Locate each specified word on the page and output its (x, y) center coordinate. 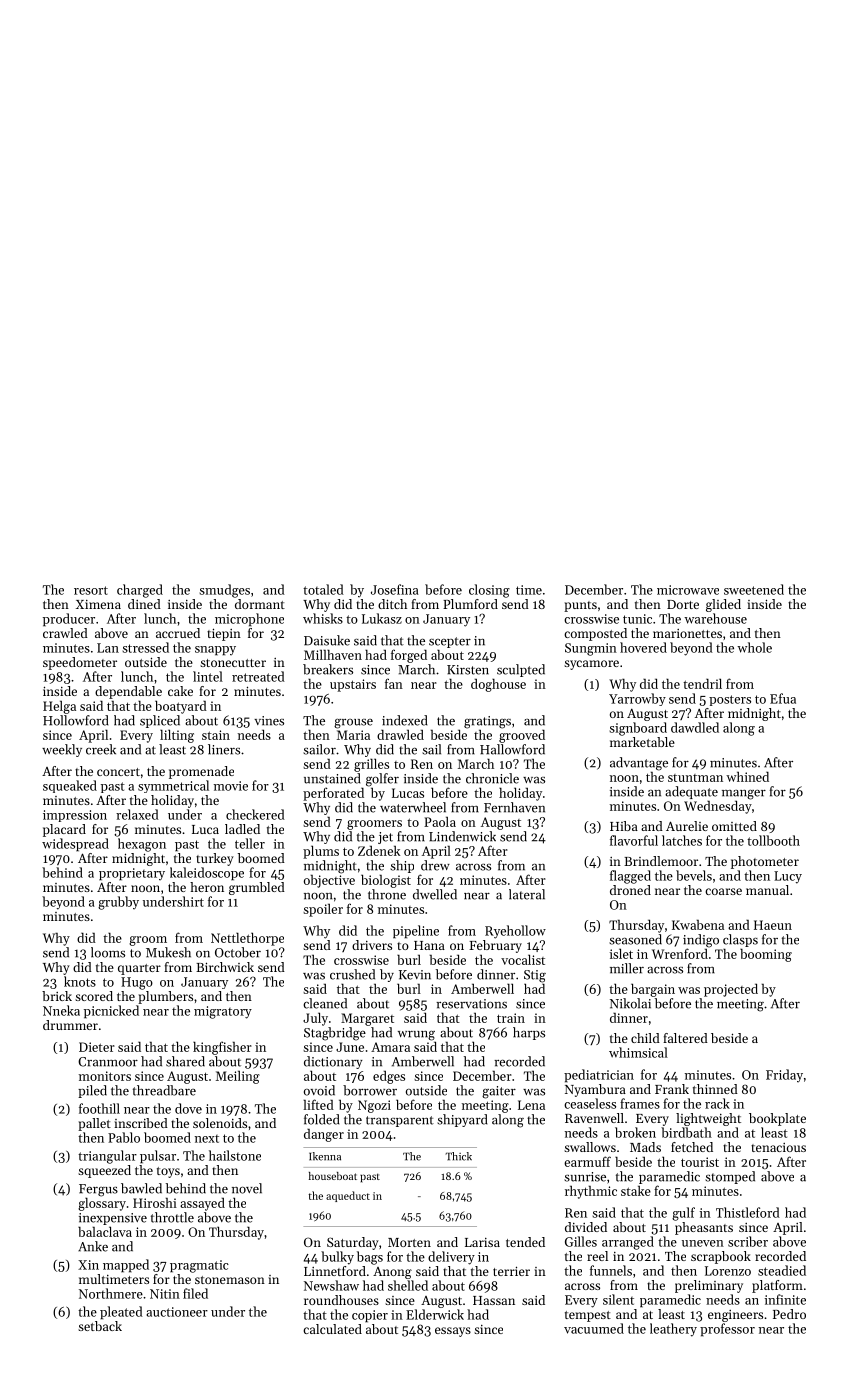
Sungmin (591, 649)
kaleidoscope (207, 874)
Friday (784, 1076)
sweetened (754, 589)
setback (100, 1326)
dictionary (333, 1062)
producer (69, 620)
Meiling (238, 1077)
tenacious (778, 1147)
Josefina (395, 589)
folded (321, 1119)
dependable (128, 692)
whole (754, 647)
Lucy (788, 877)
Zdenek (379, 851)
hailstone (235, 1155)
